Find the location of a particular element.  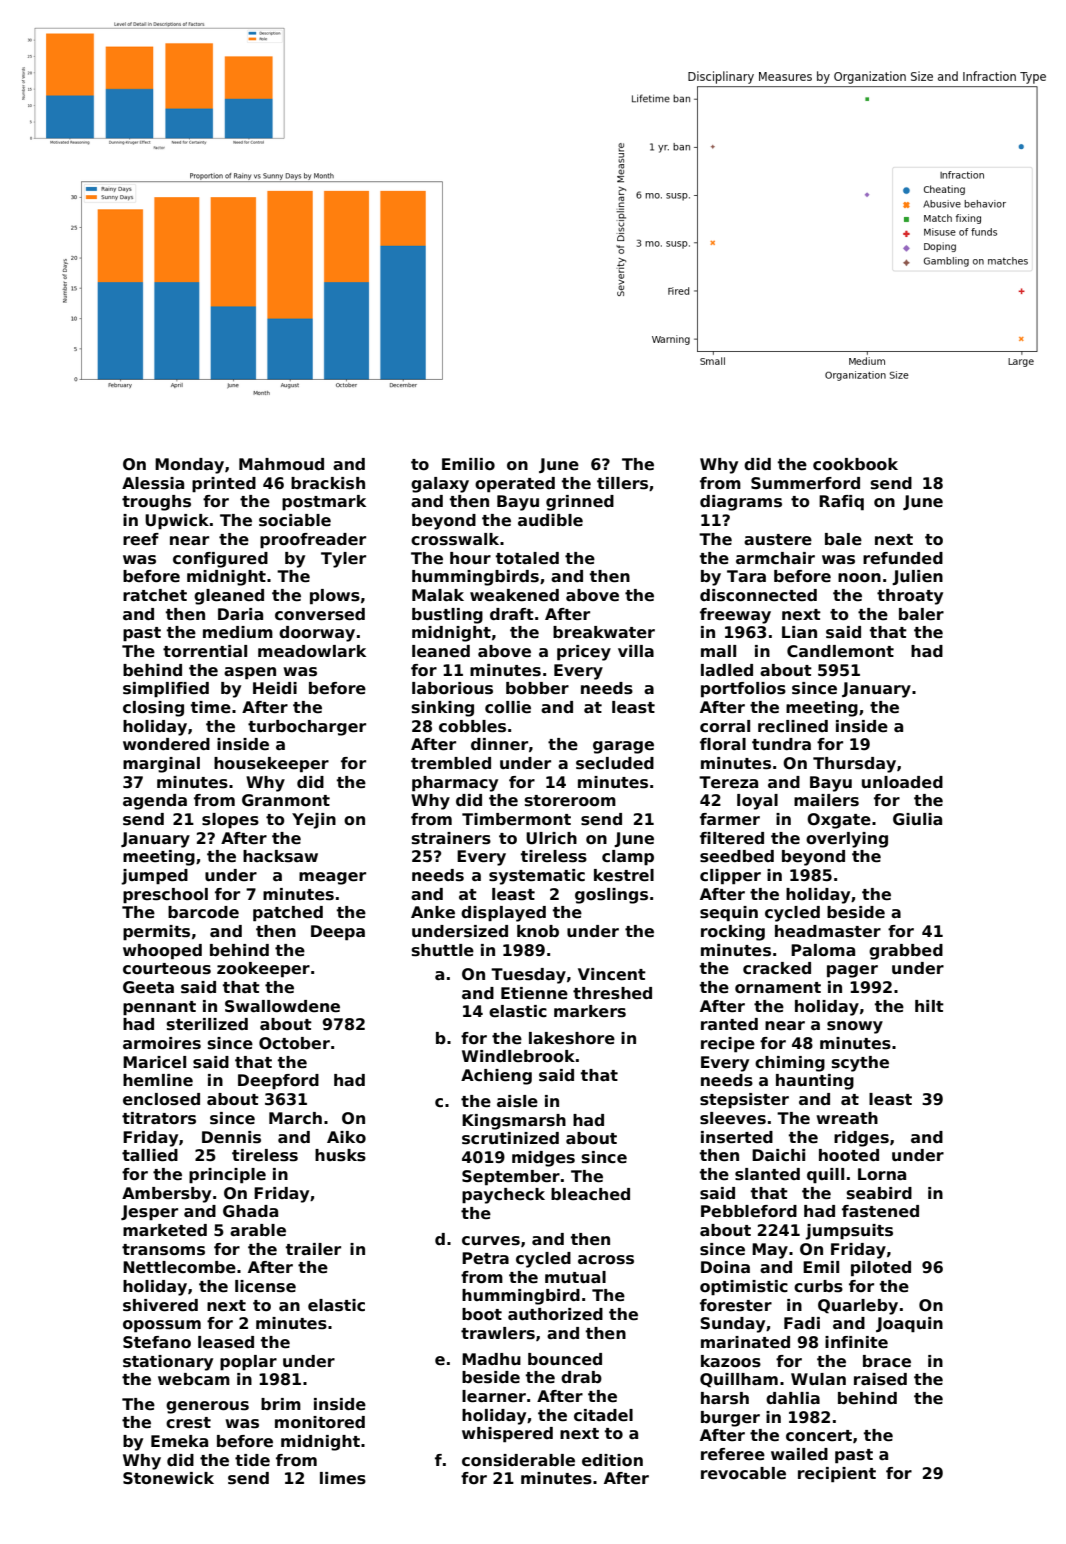

markers is located at coordinates (590, 1011).
